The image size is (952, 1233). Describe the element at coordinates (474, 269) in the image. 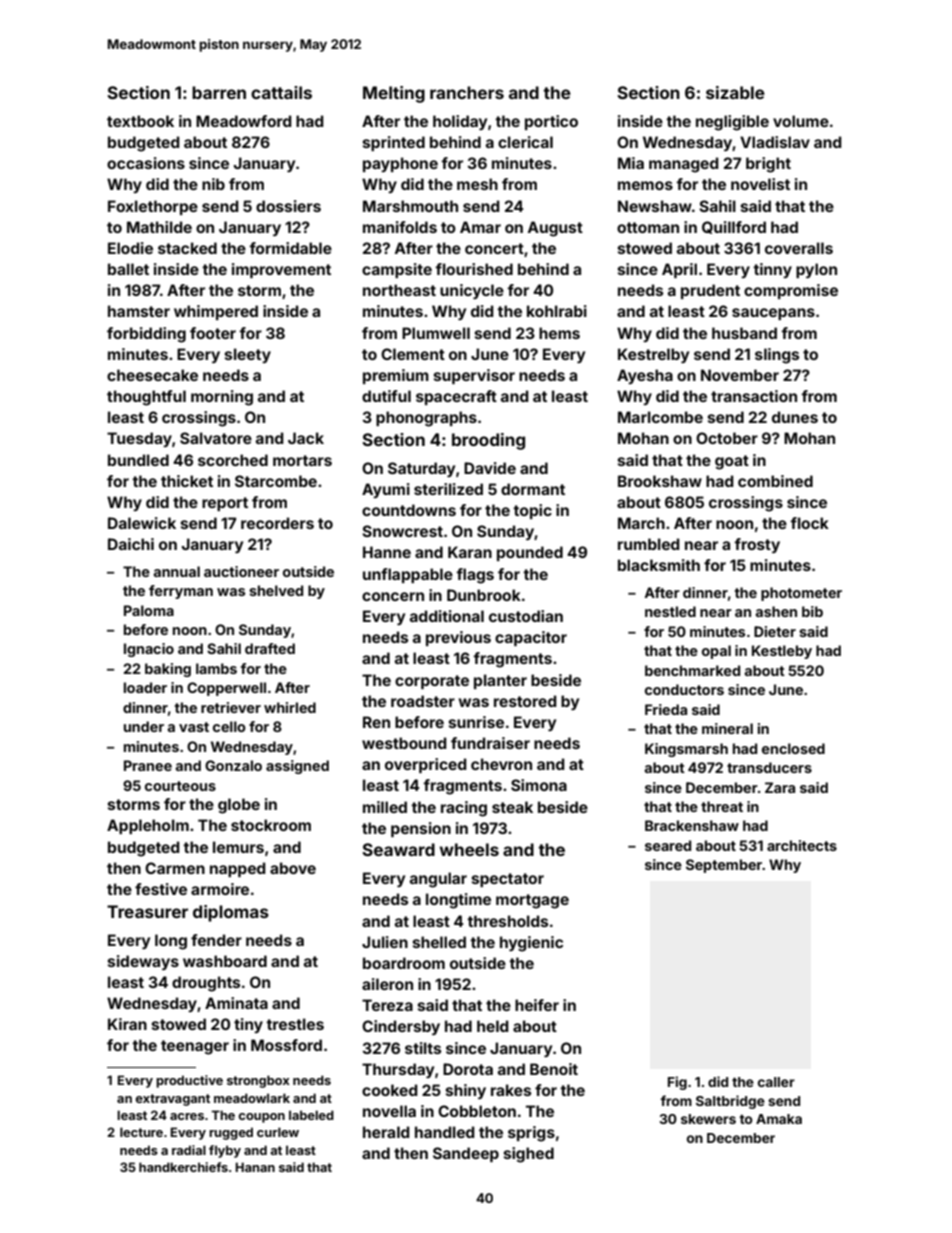

I see `flourished` at that location.
